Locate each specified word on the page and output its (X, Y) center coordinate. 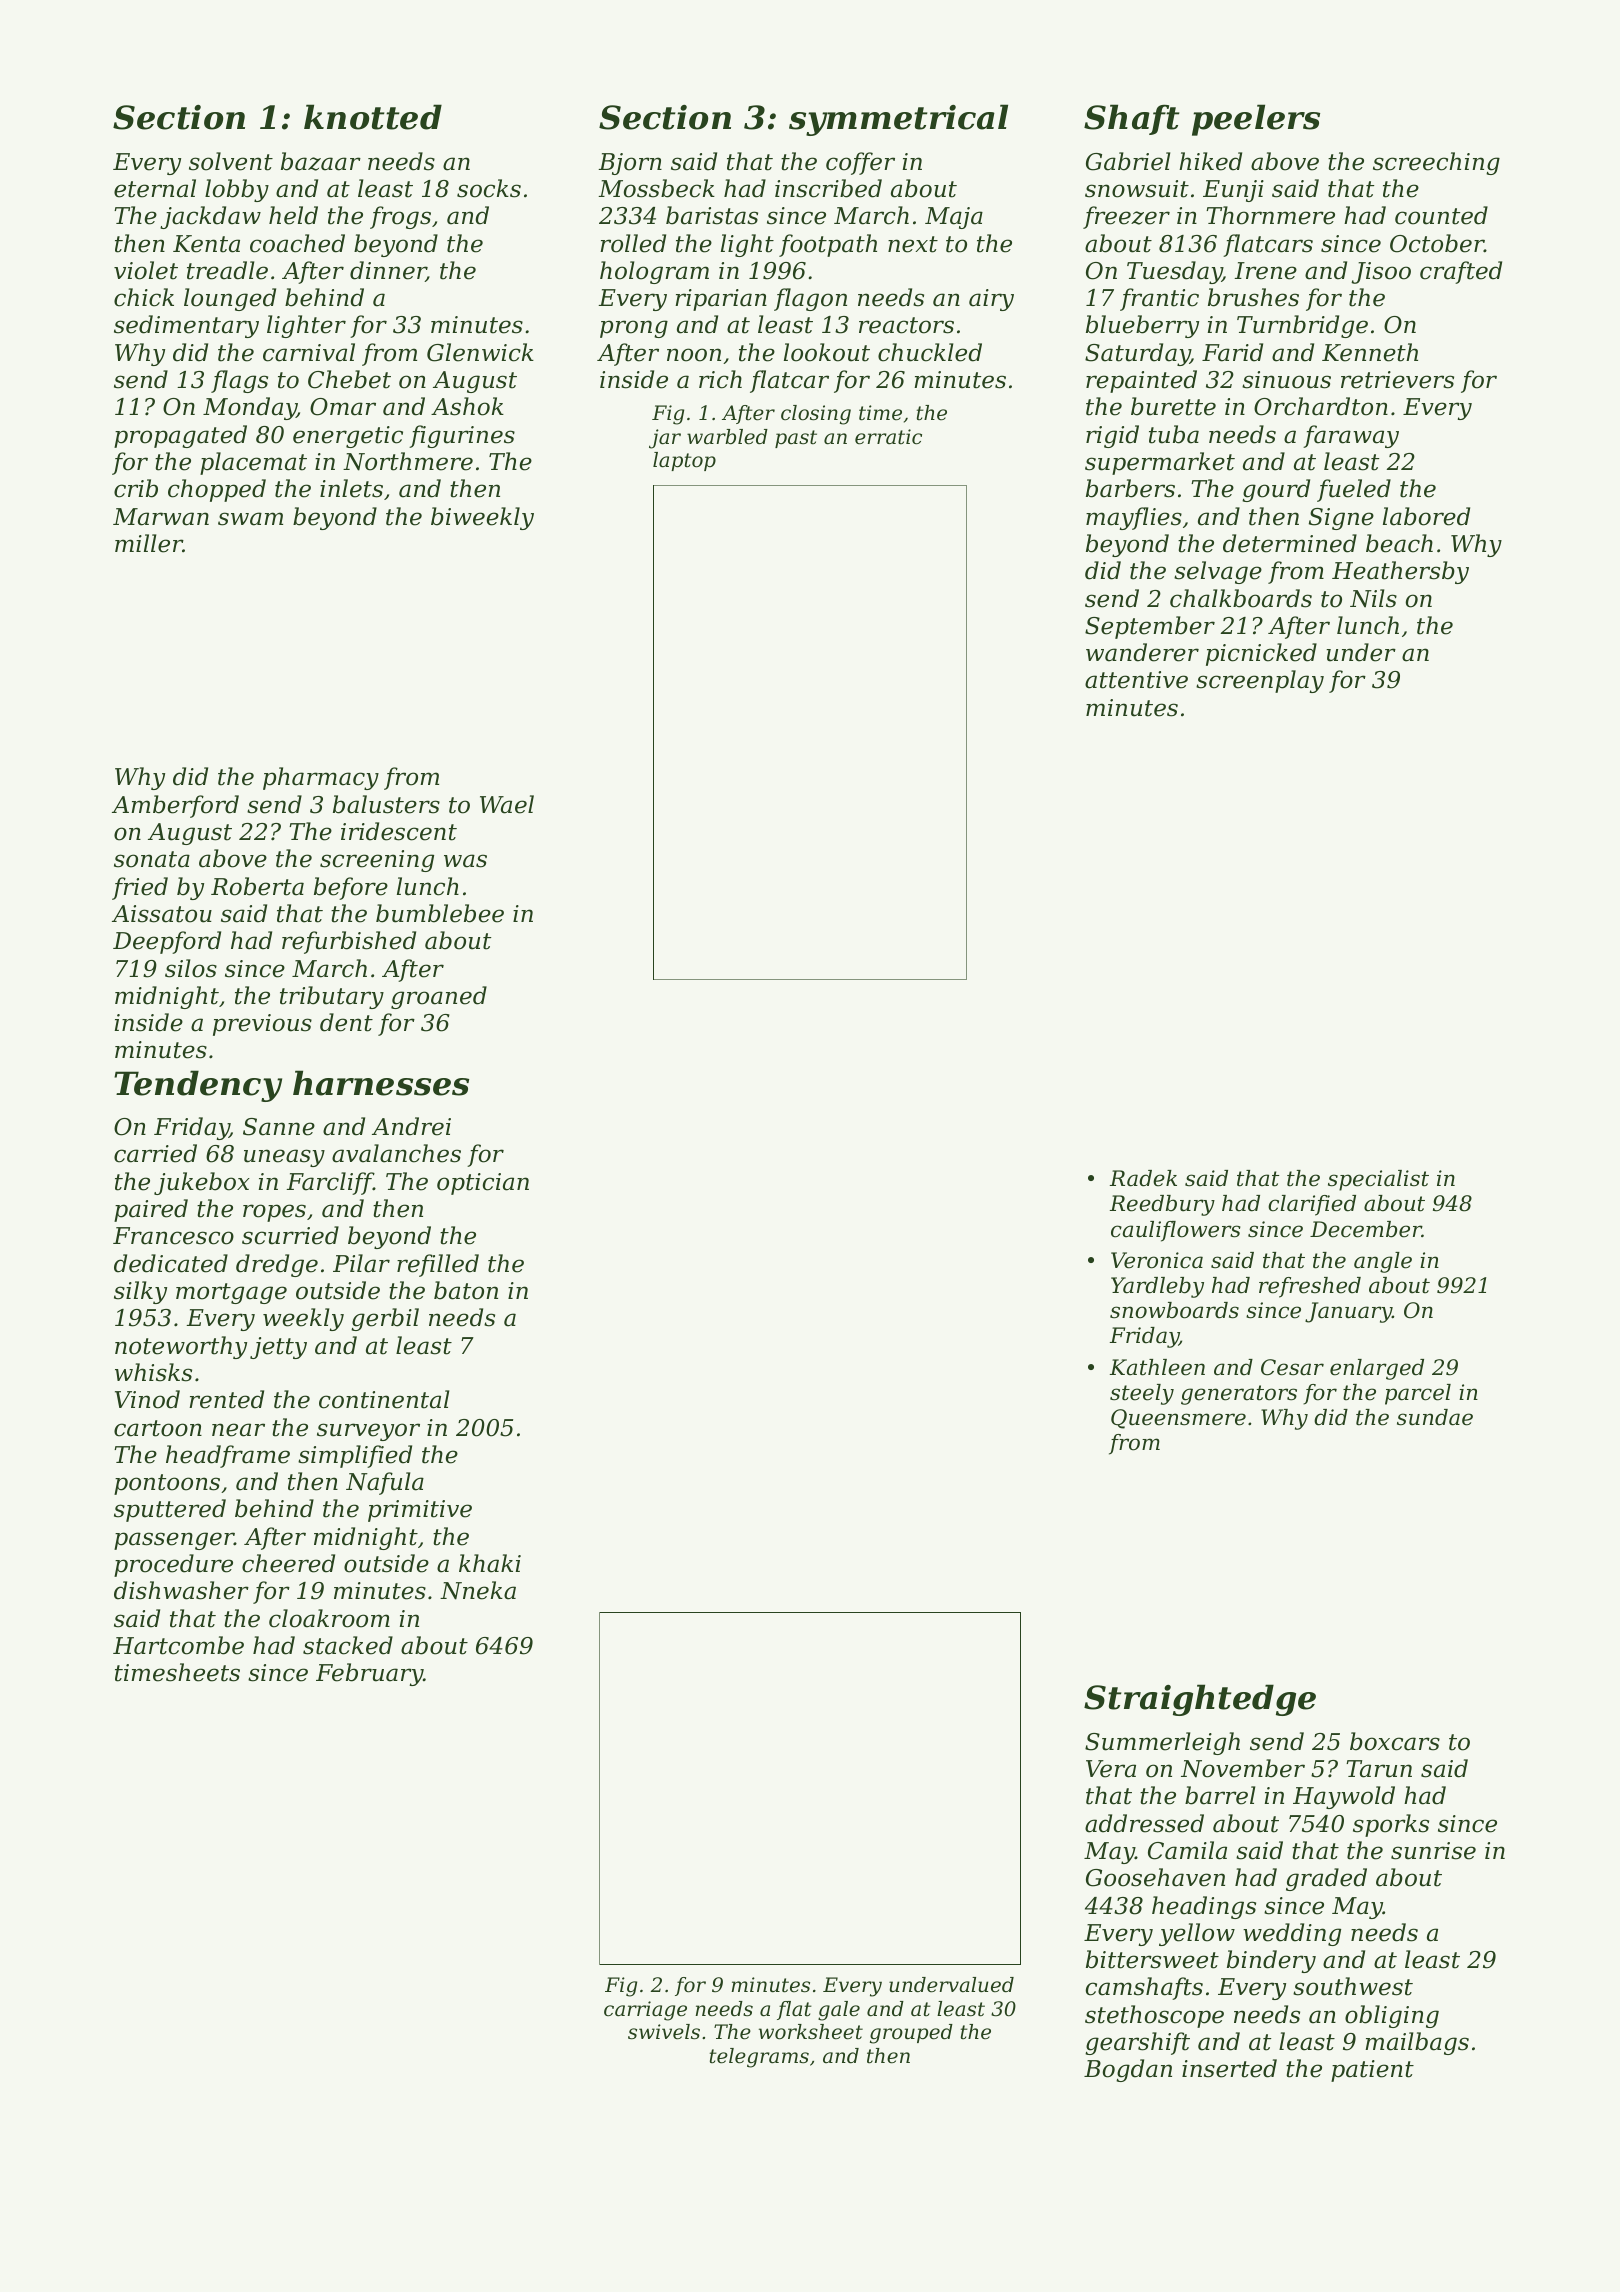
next (913, 244)
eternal (155, 188)
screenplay (1260, 681)
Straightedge (1200, 1700)
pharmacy (321, 778)
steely (1142, 1394)
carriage (645, 2011)
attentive (1136, 680)
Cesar (1292, 1367)
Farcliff (330, 1183)
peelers (1256, 120)
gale (839, 2011)
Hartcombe (178, 1645)
